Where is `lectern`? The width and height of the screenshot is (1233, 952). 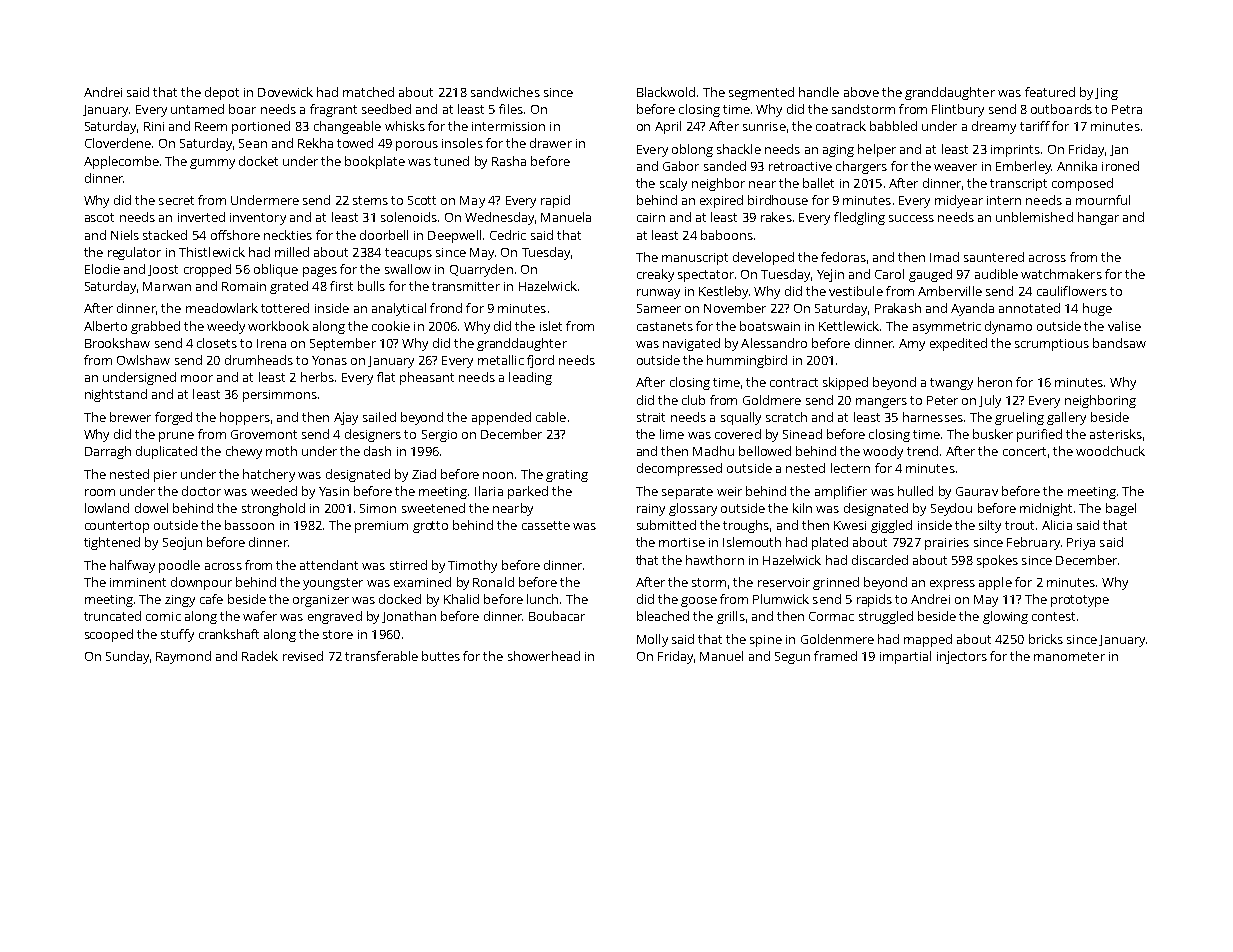
lectern is located at coordinates (850, 468).
